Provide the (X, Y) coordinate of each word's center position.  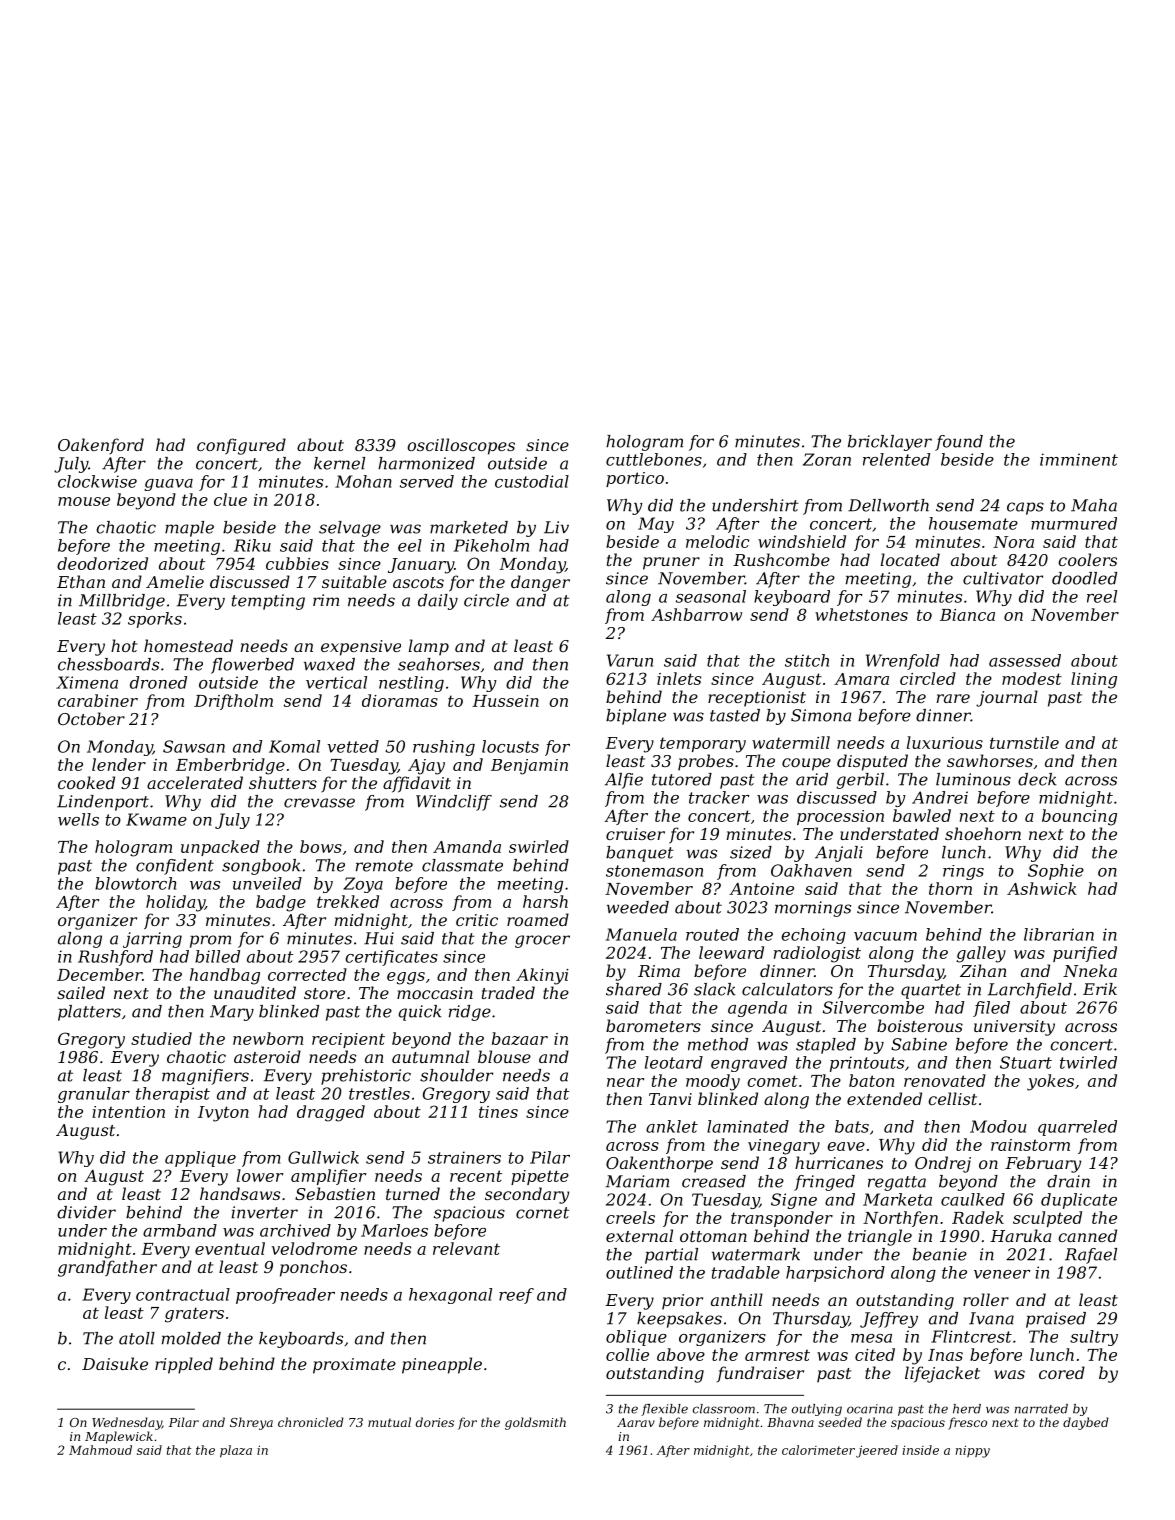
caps (1025, 508)
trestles (379, 1093)
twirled (1088, 1062)
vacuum (885, 936)
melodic (717, 541)
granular (94, 1095)
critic (477, 920)
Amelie (175, 581)
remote (384, 866)
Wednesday (127, 1423)
